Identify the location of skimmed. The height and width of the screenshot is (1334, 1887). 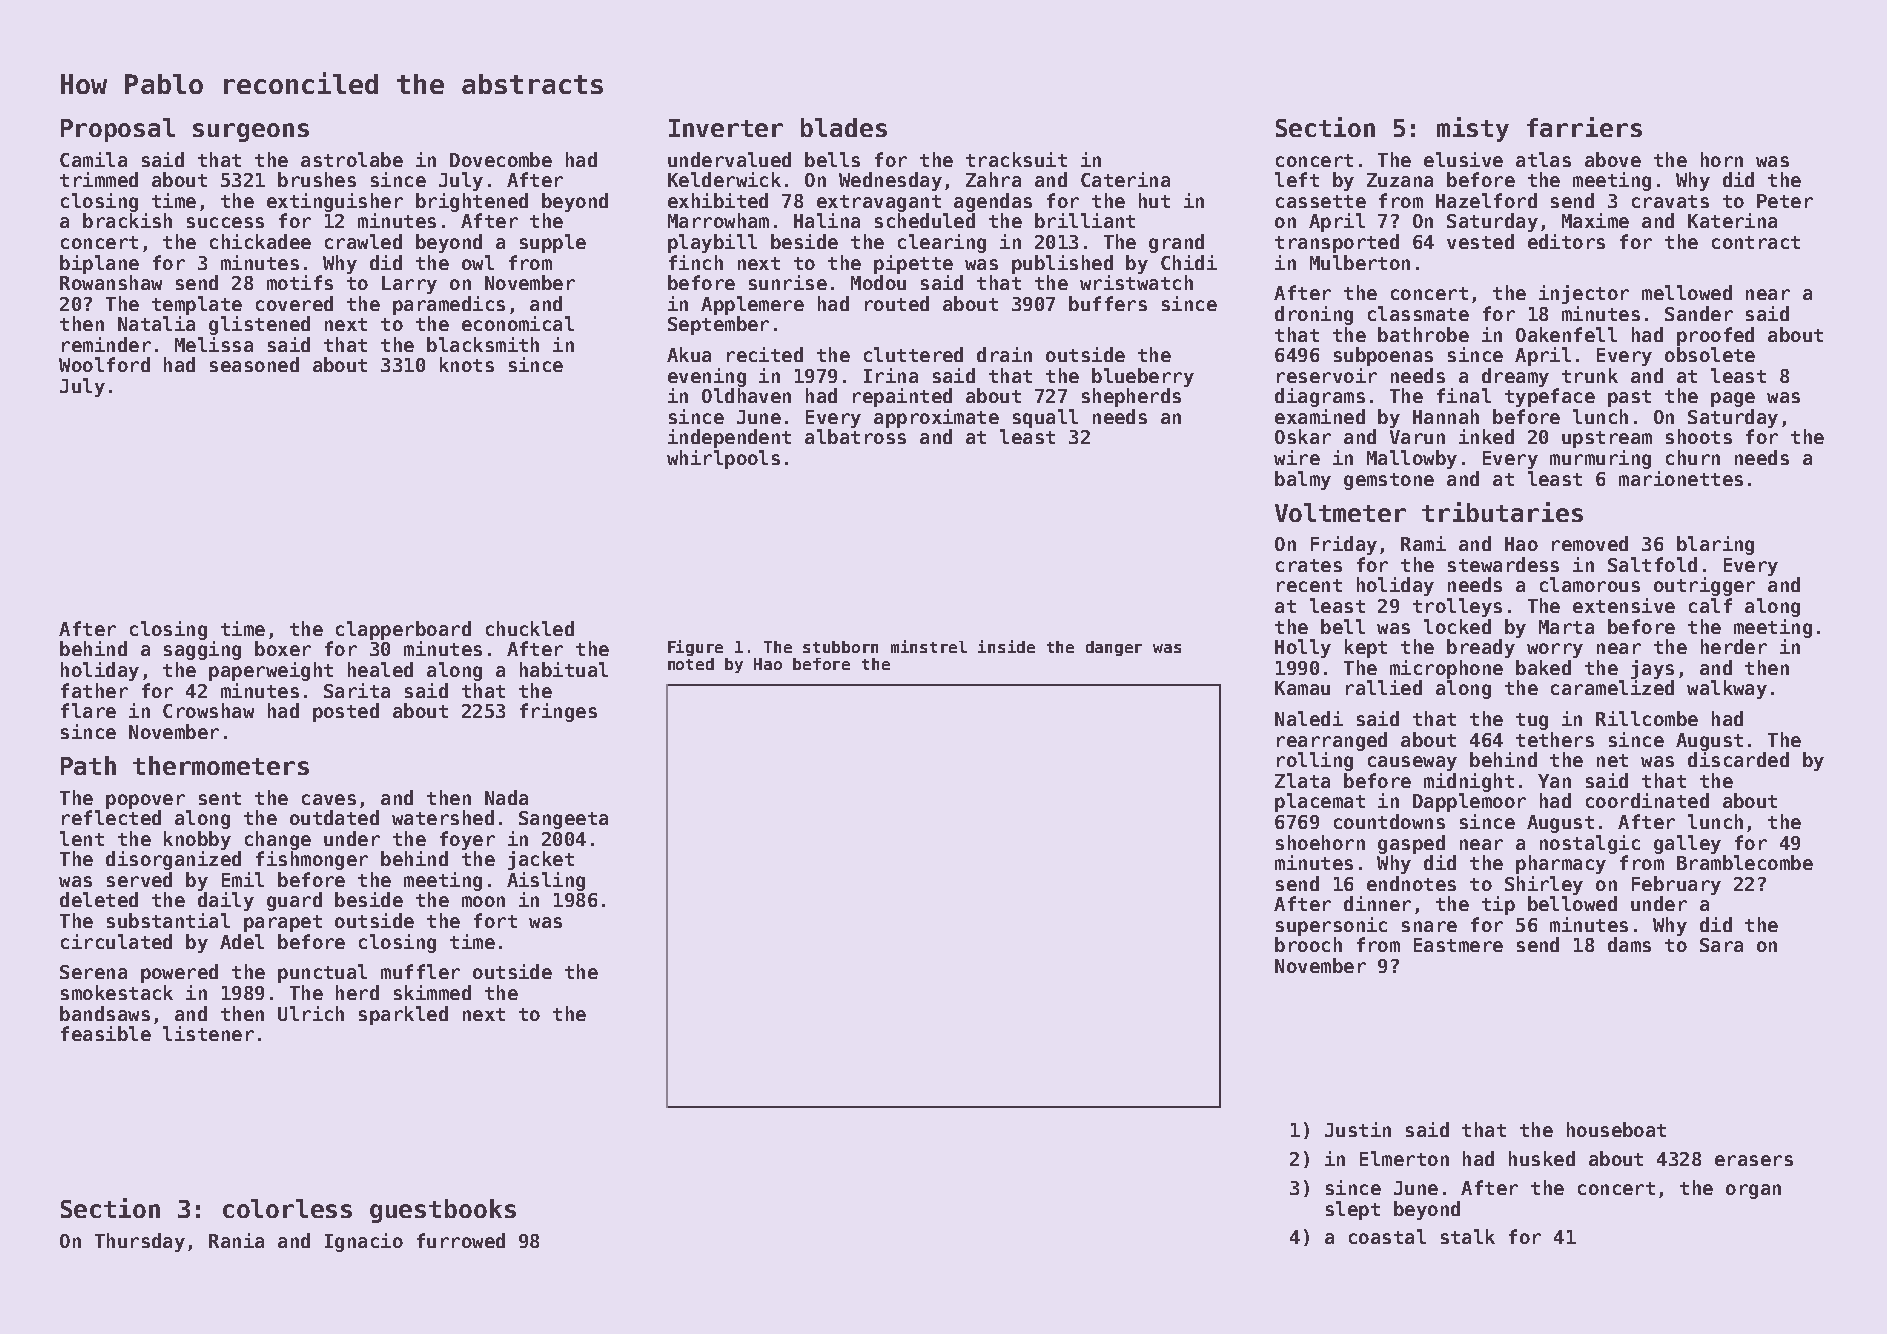
(432, 992).
